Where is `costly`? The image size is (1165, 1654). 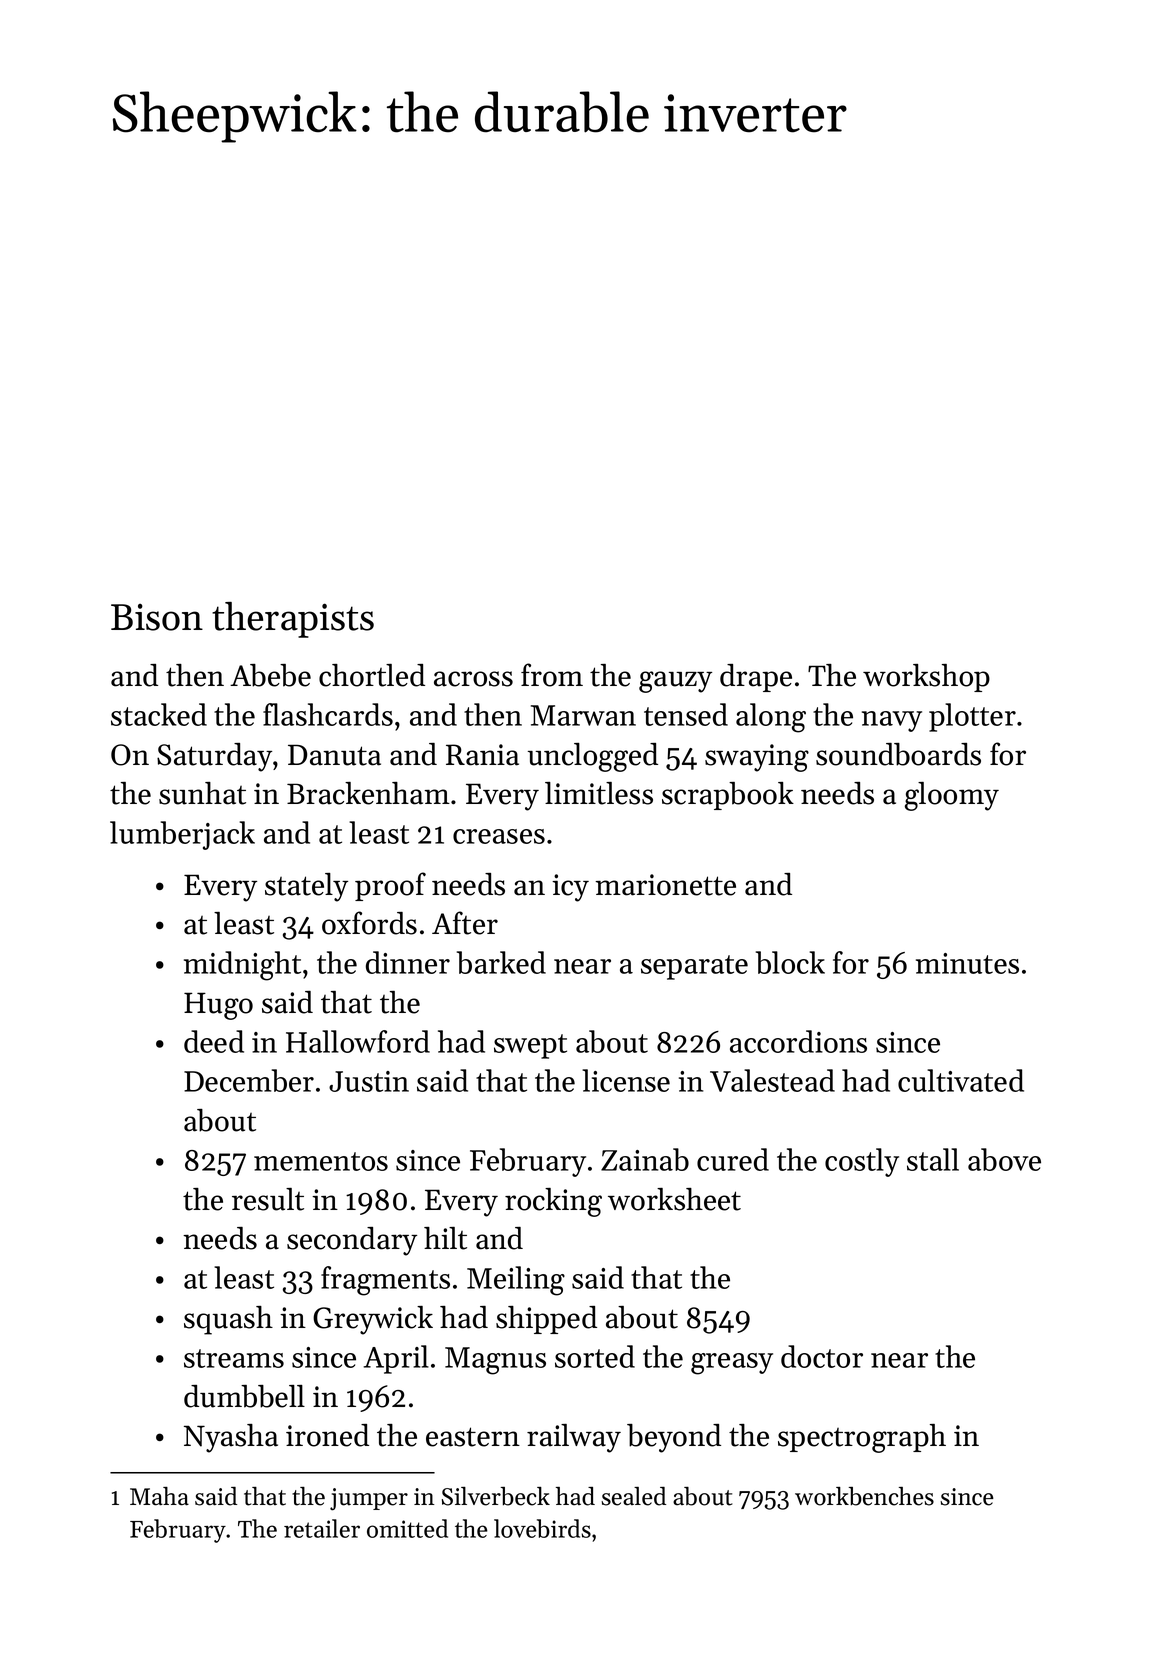 costly is located at coordinates (862, 1162).
